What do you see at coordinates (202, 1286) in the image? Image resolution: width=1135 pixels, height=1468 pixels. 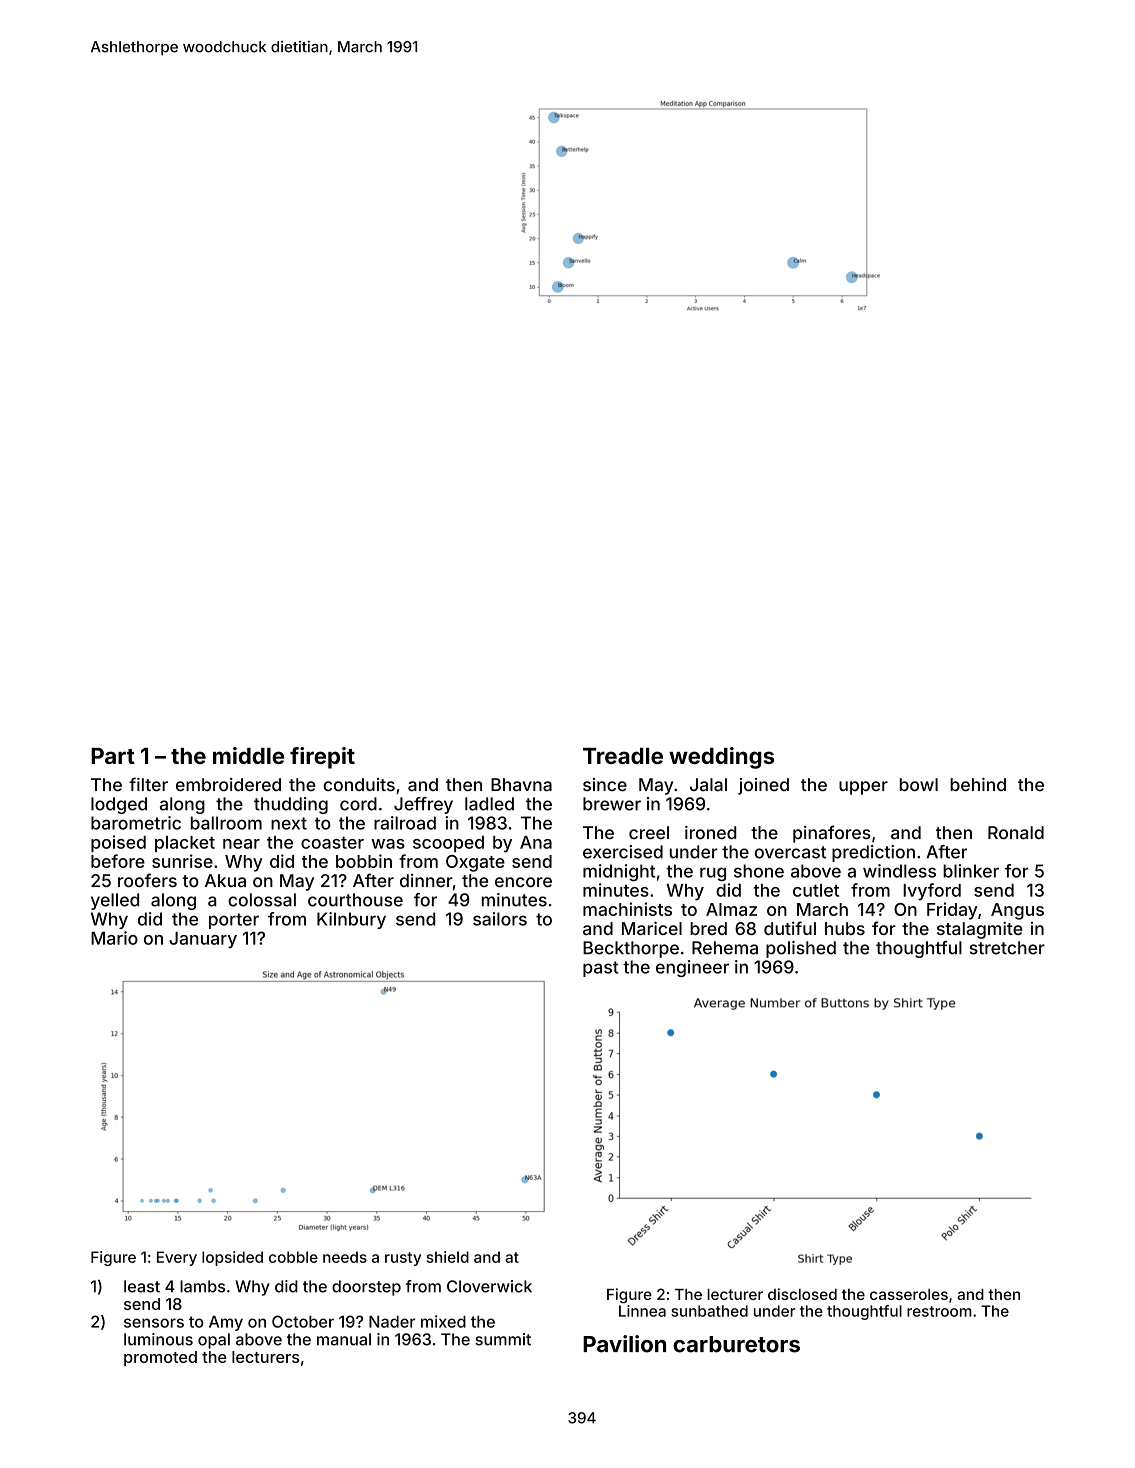 I see `lambs` at bounding box center [202, 1286].
